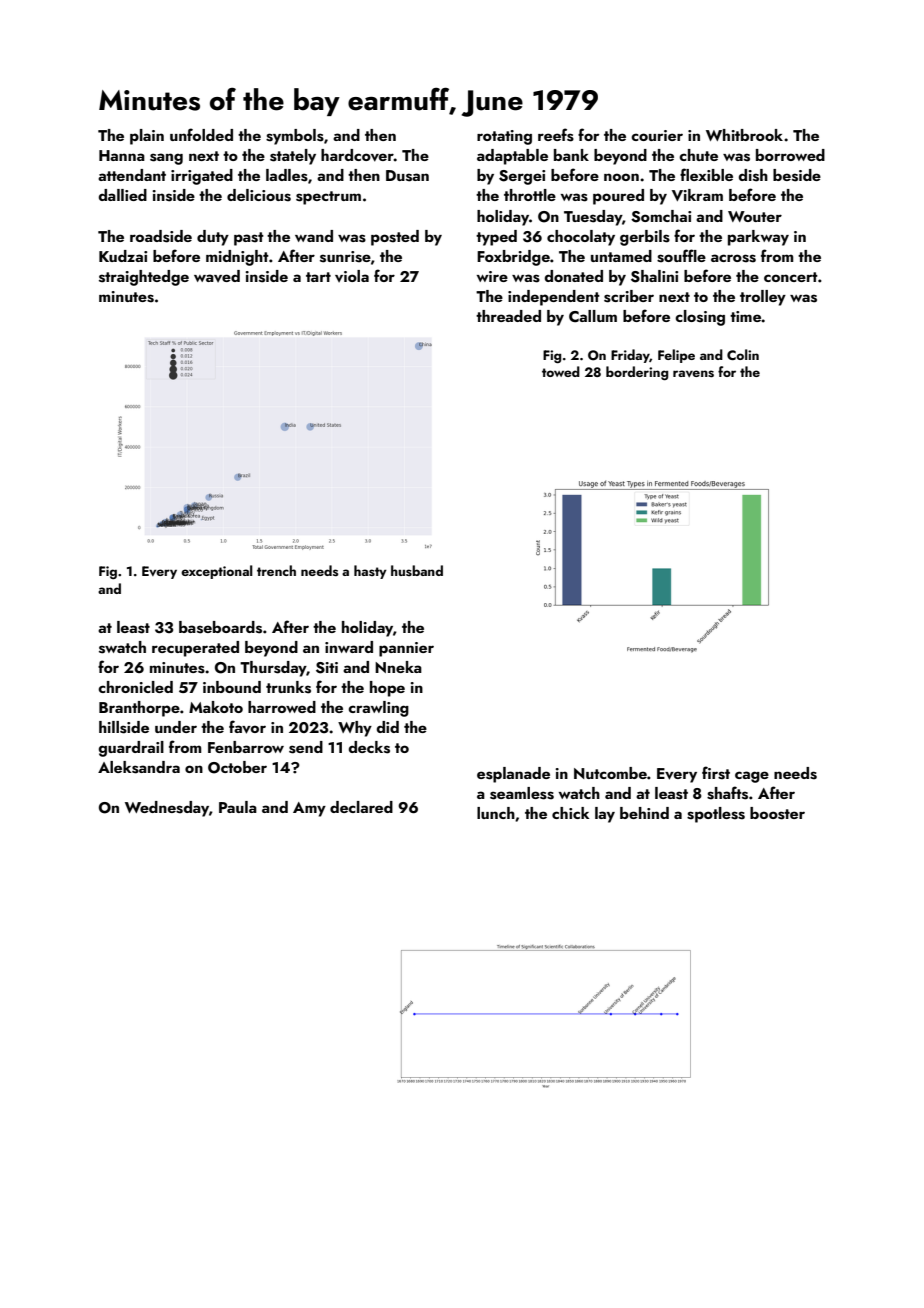 This screenshot has height=1308, width=924. I want to click on wire, so click(492, 276).
